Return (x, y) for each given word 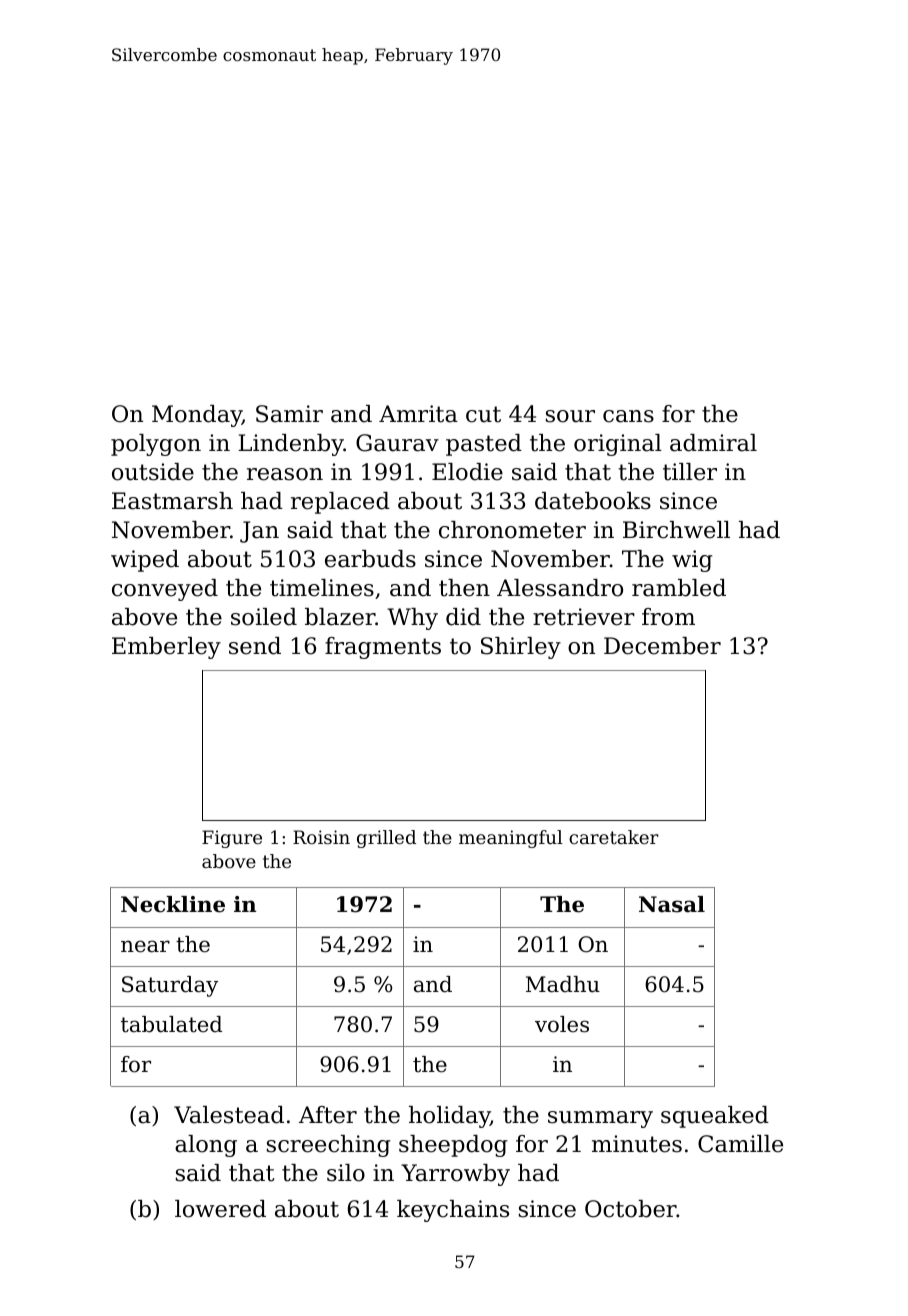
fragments (383, 648)
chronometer (512, 530)
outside (153, 472)
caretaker (614, 837)
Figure (232, 839)
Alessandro (560, 588)
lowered (220, 1209)
